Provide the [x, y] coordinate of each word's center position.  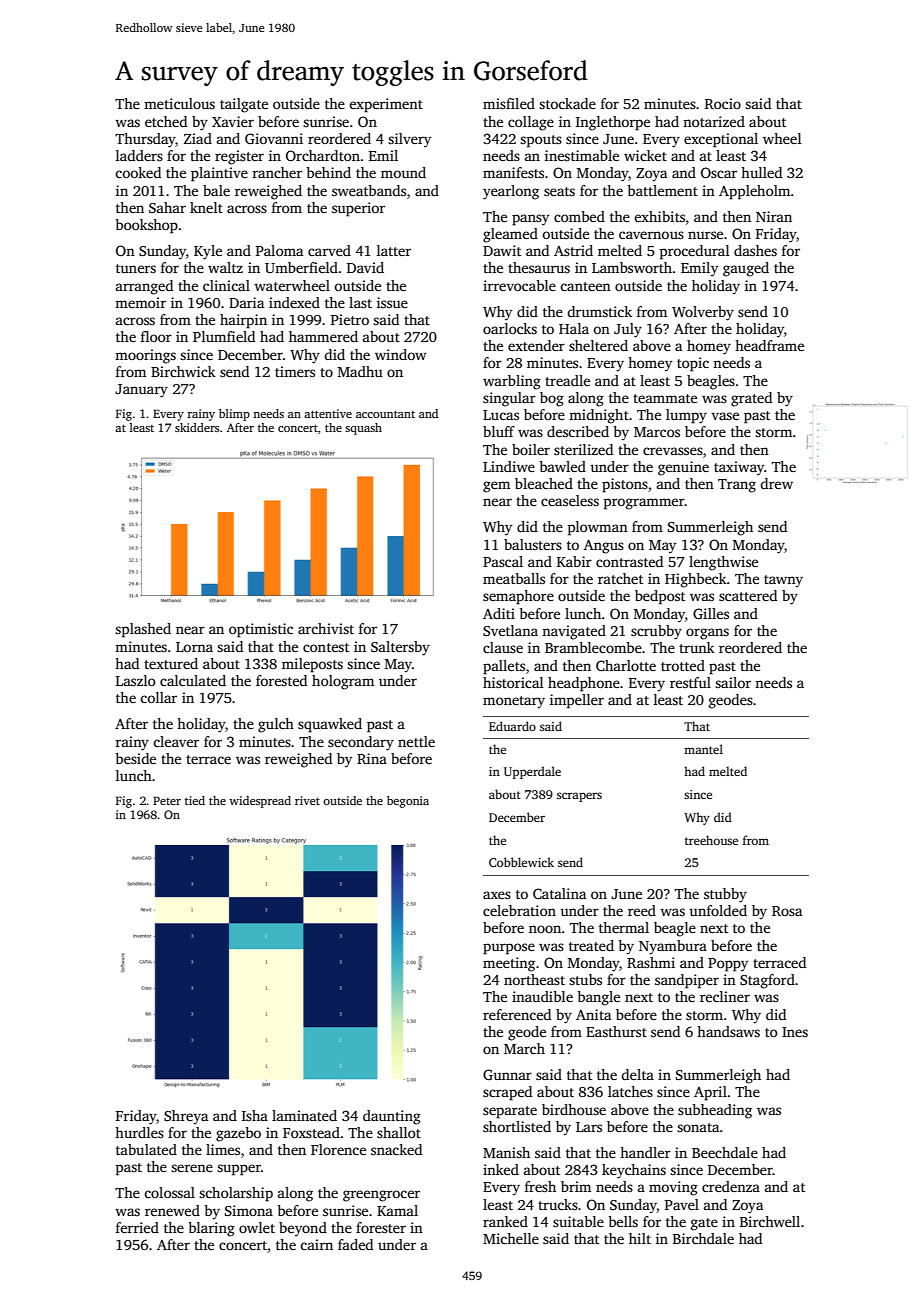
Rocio [723, 103]
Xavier [233, 121]
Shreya [186, 1117]
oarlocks [510, 328]
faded [355, 1244]
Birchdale [703, 1238]
